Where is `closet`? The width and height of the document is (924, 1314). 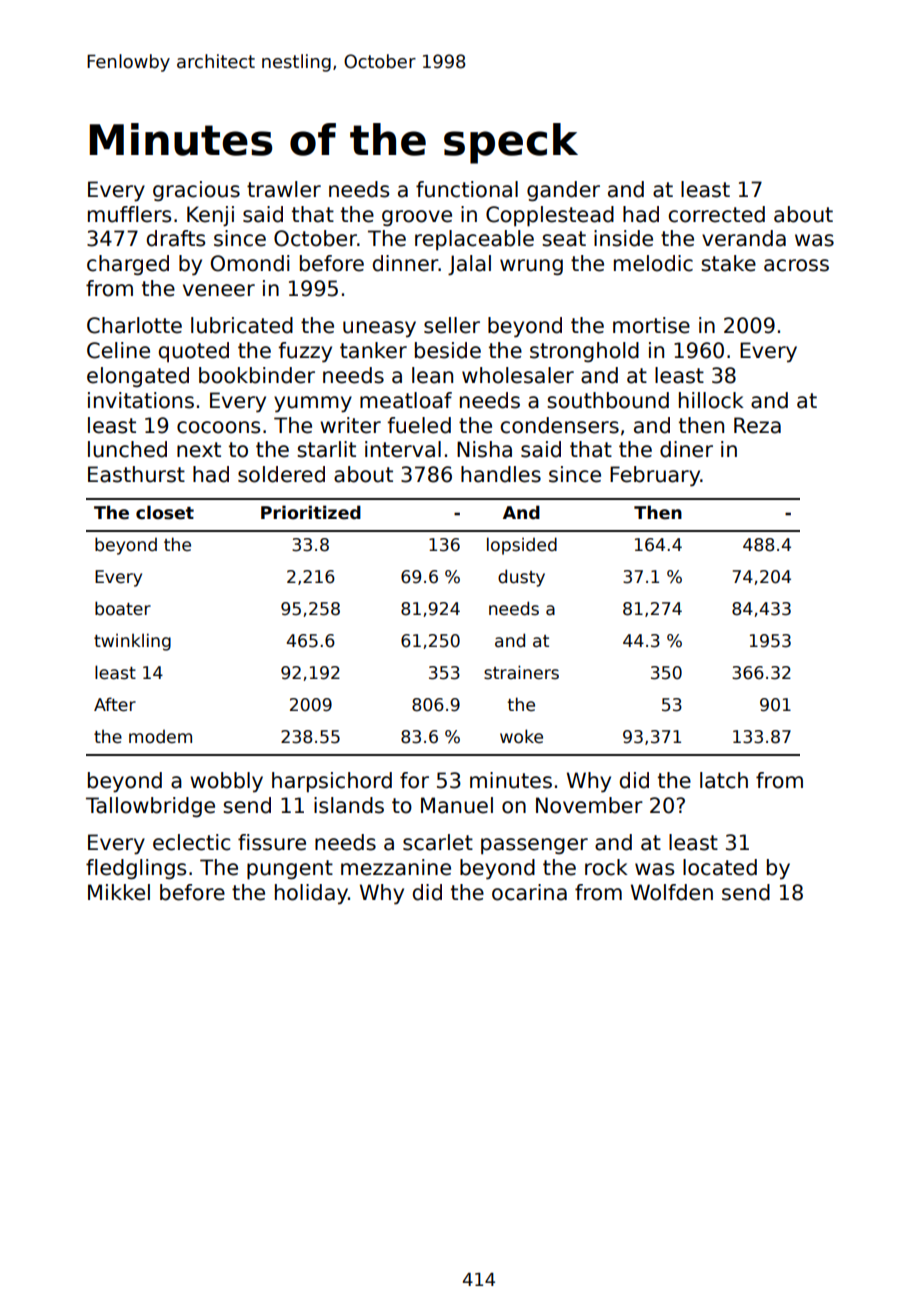 closet is located at coordinates (165, 512).
